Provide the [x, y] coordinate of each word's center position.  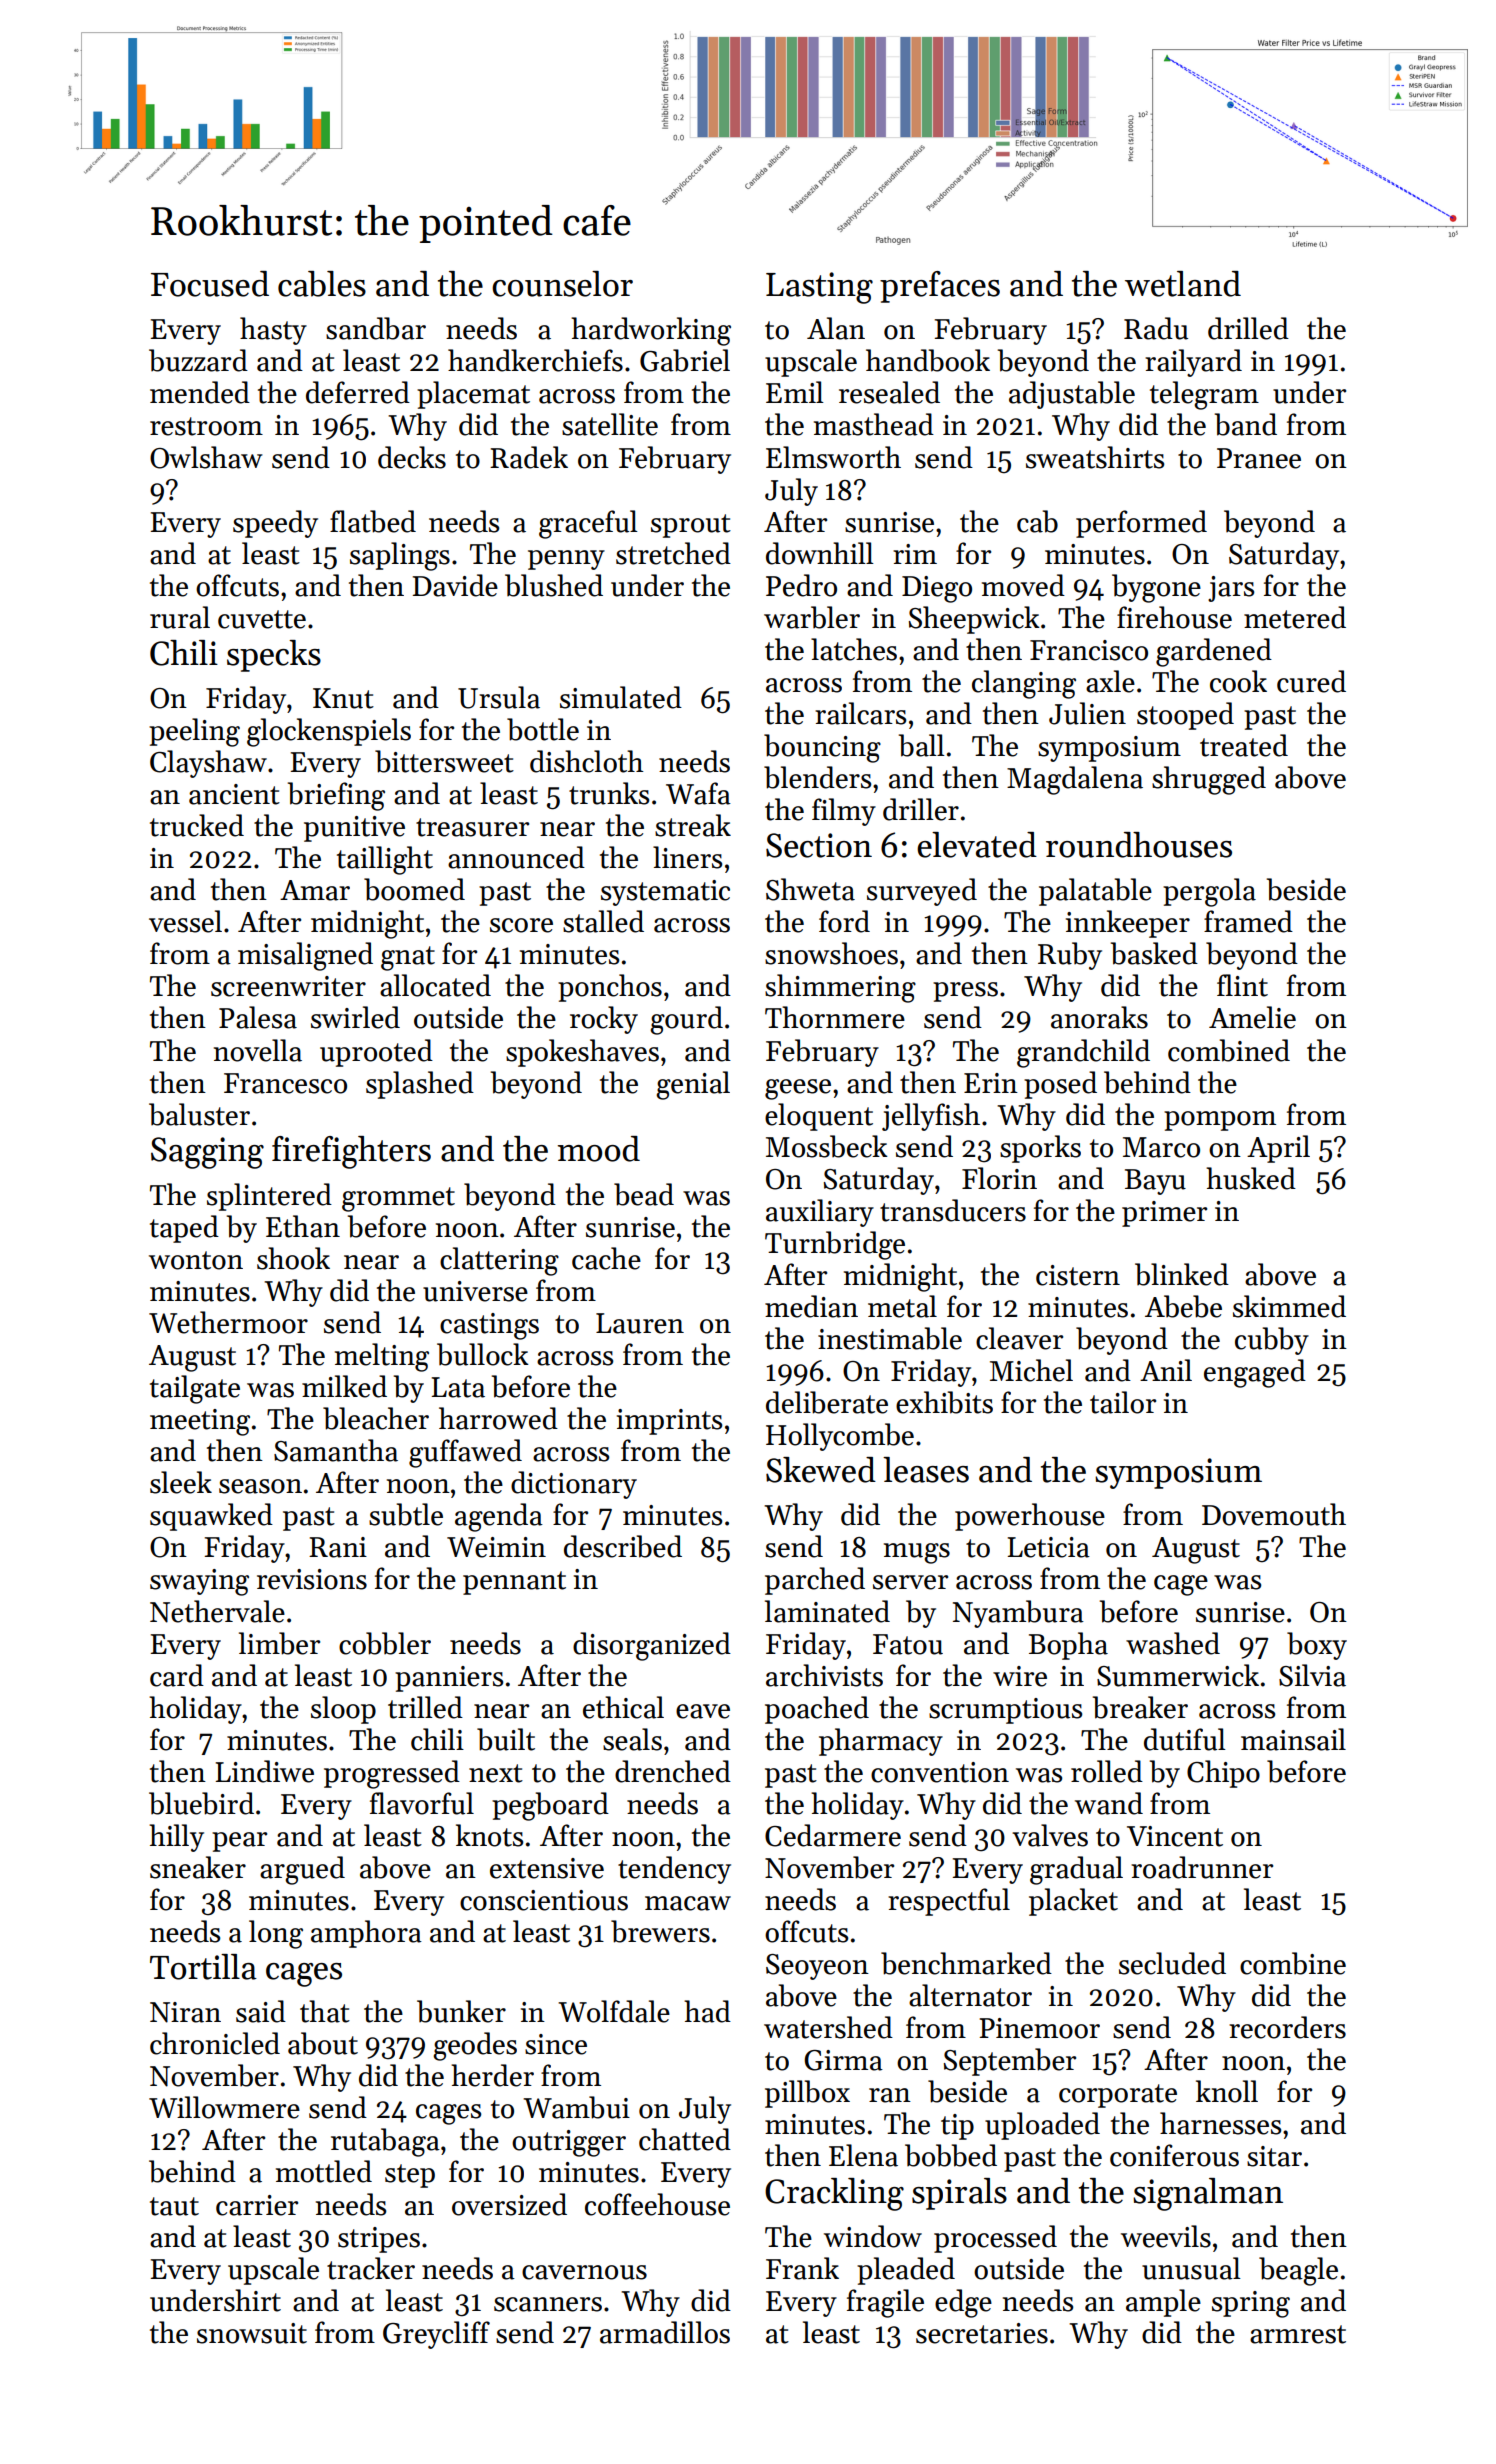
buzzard [198, 360]
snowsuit [252, 2333]
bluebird [201, 1803]
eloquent [819, 1117]
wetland [1183, 284]
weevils [1166, 2236]
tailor [1123, 1402]
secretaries [982, 2333]
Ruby [1070, 956]
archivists [824, 1675]
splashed [420, 1085]
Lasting [819, 288]
